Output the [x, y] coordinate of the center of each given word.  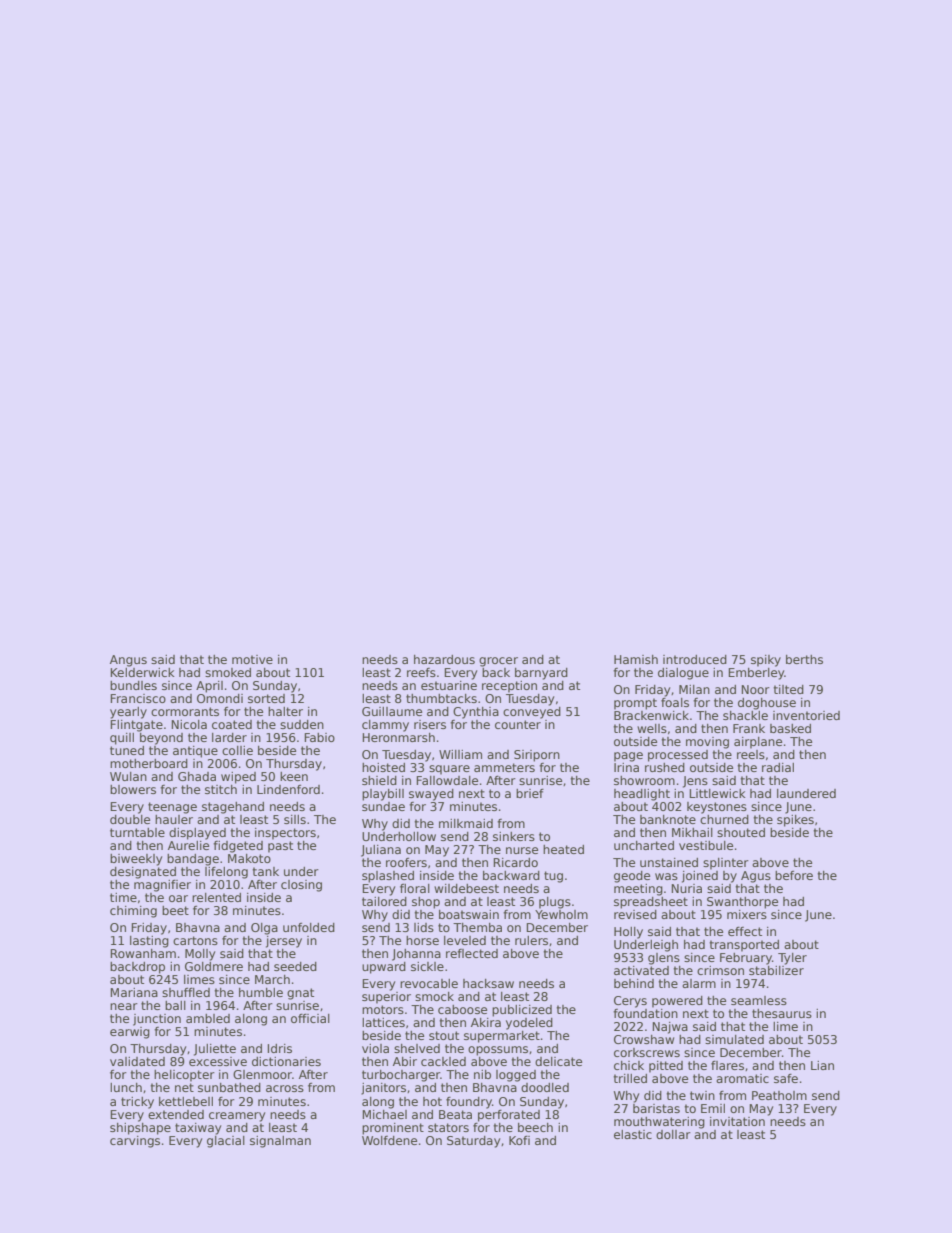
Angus [128, 661]
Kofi [519, 1140]
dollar [673, 1134]
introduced [695, 659]
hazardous [444, 659]
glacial [226, 1142]
